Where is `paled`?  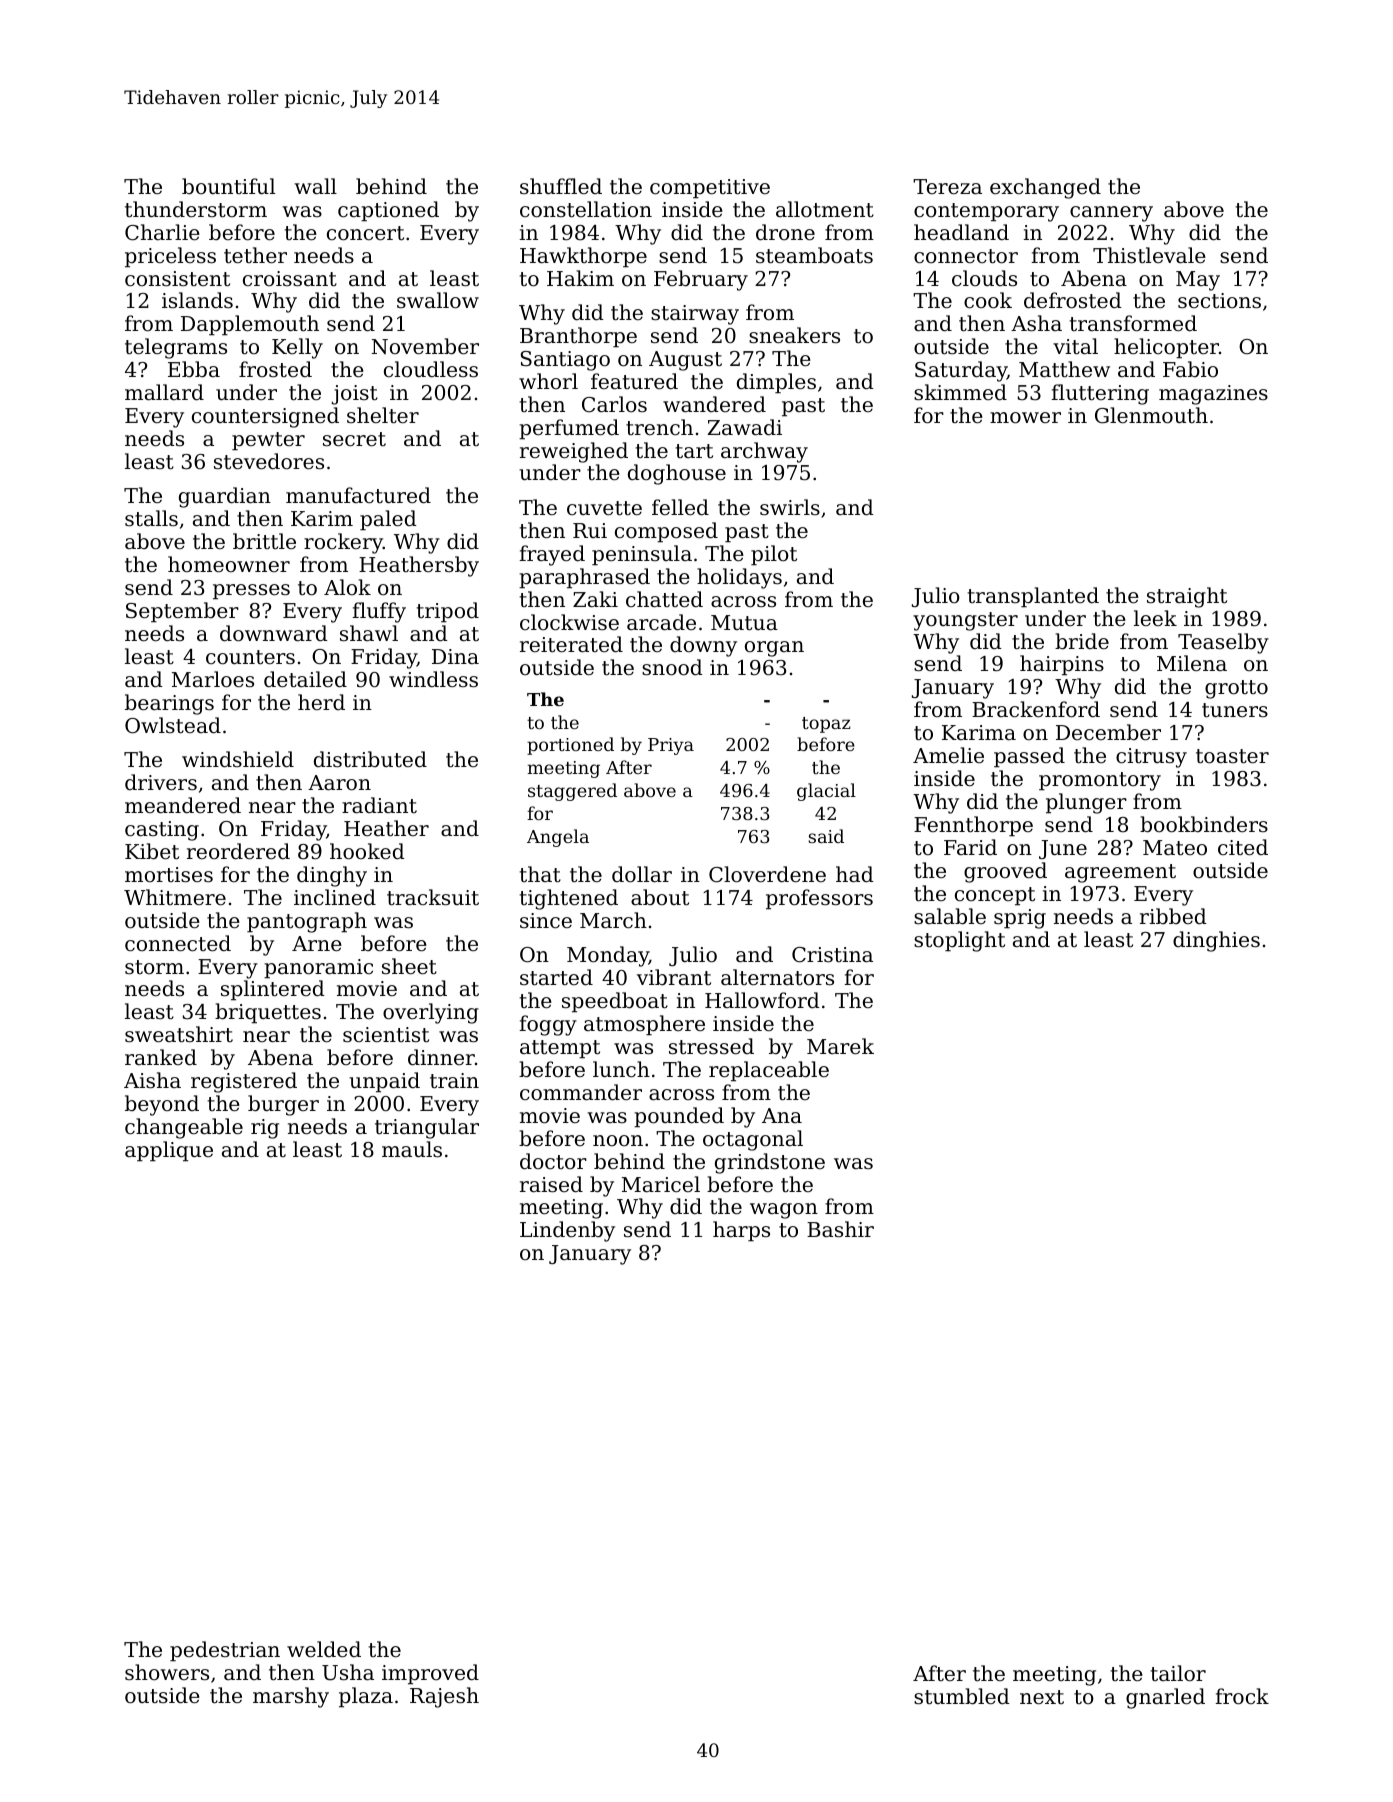
paled is located at coordinates (388, 520).
